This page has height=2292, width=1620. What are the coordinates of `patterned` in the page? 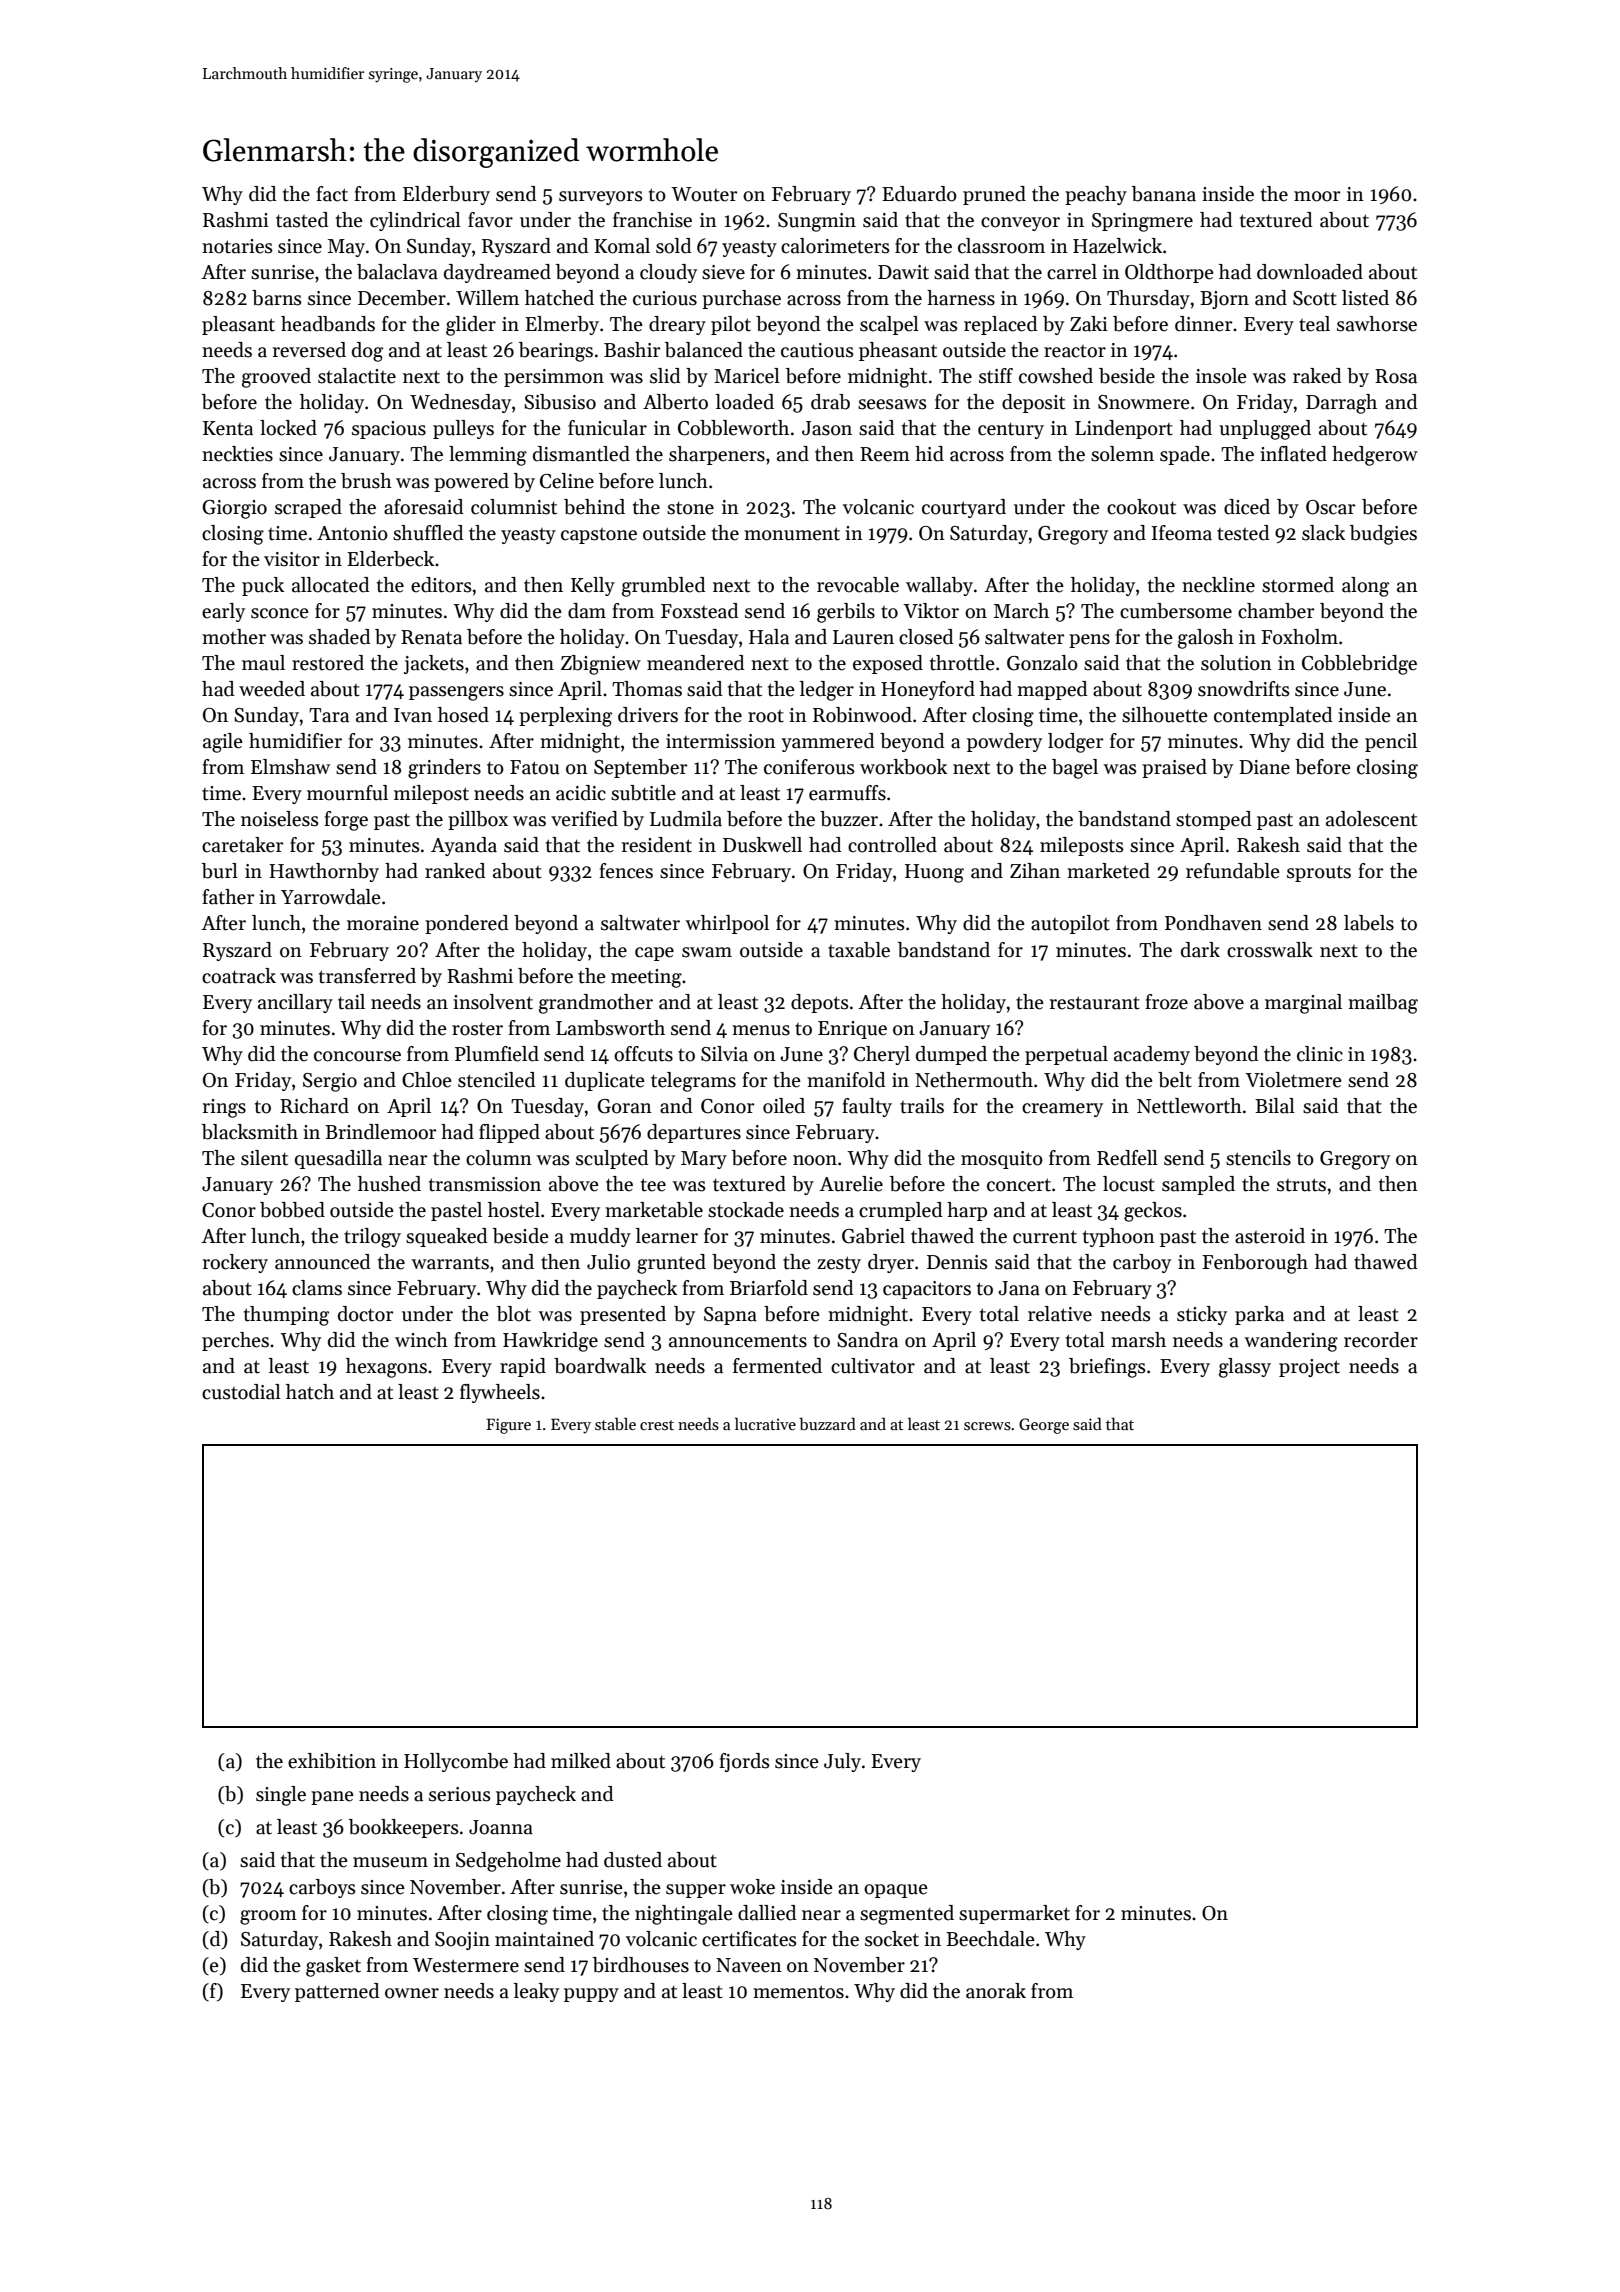 It's located at (337, 1992).
